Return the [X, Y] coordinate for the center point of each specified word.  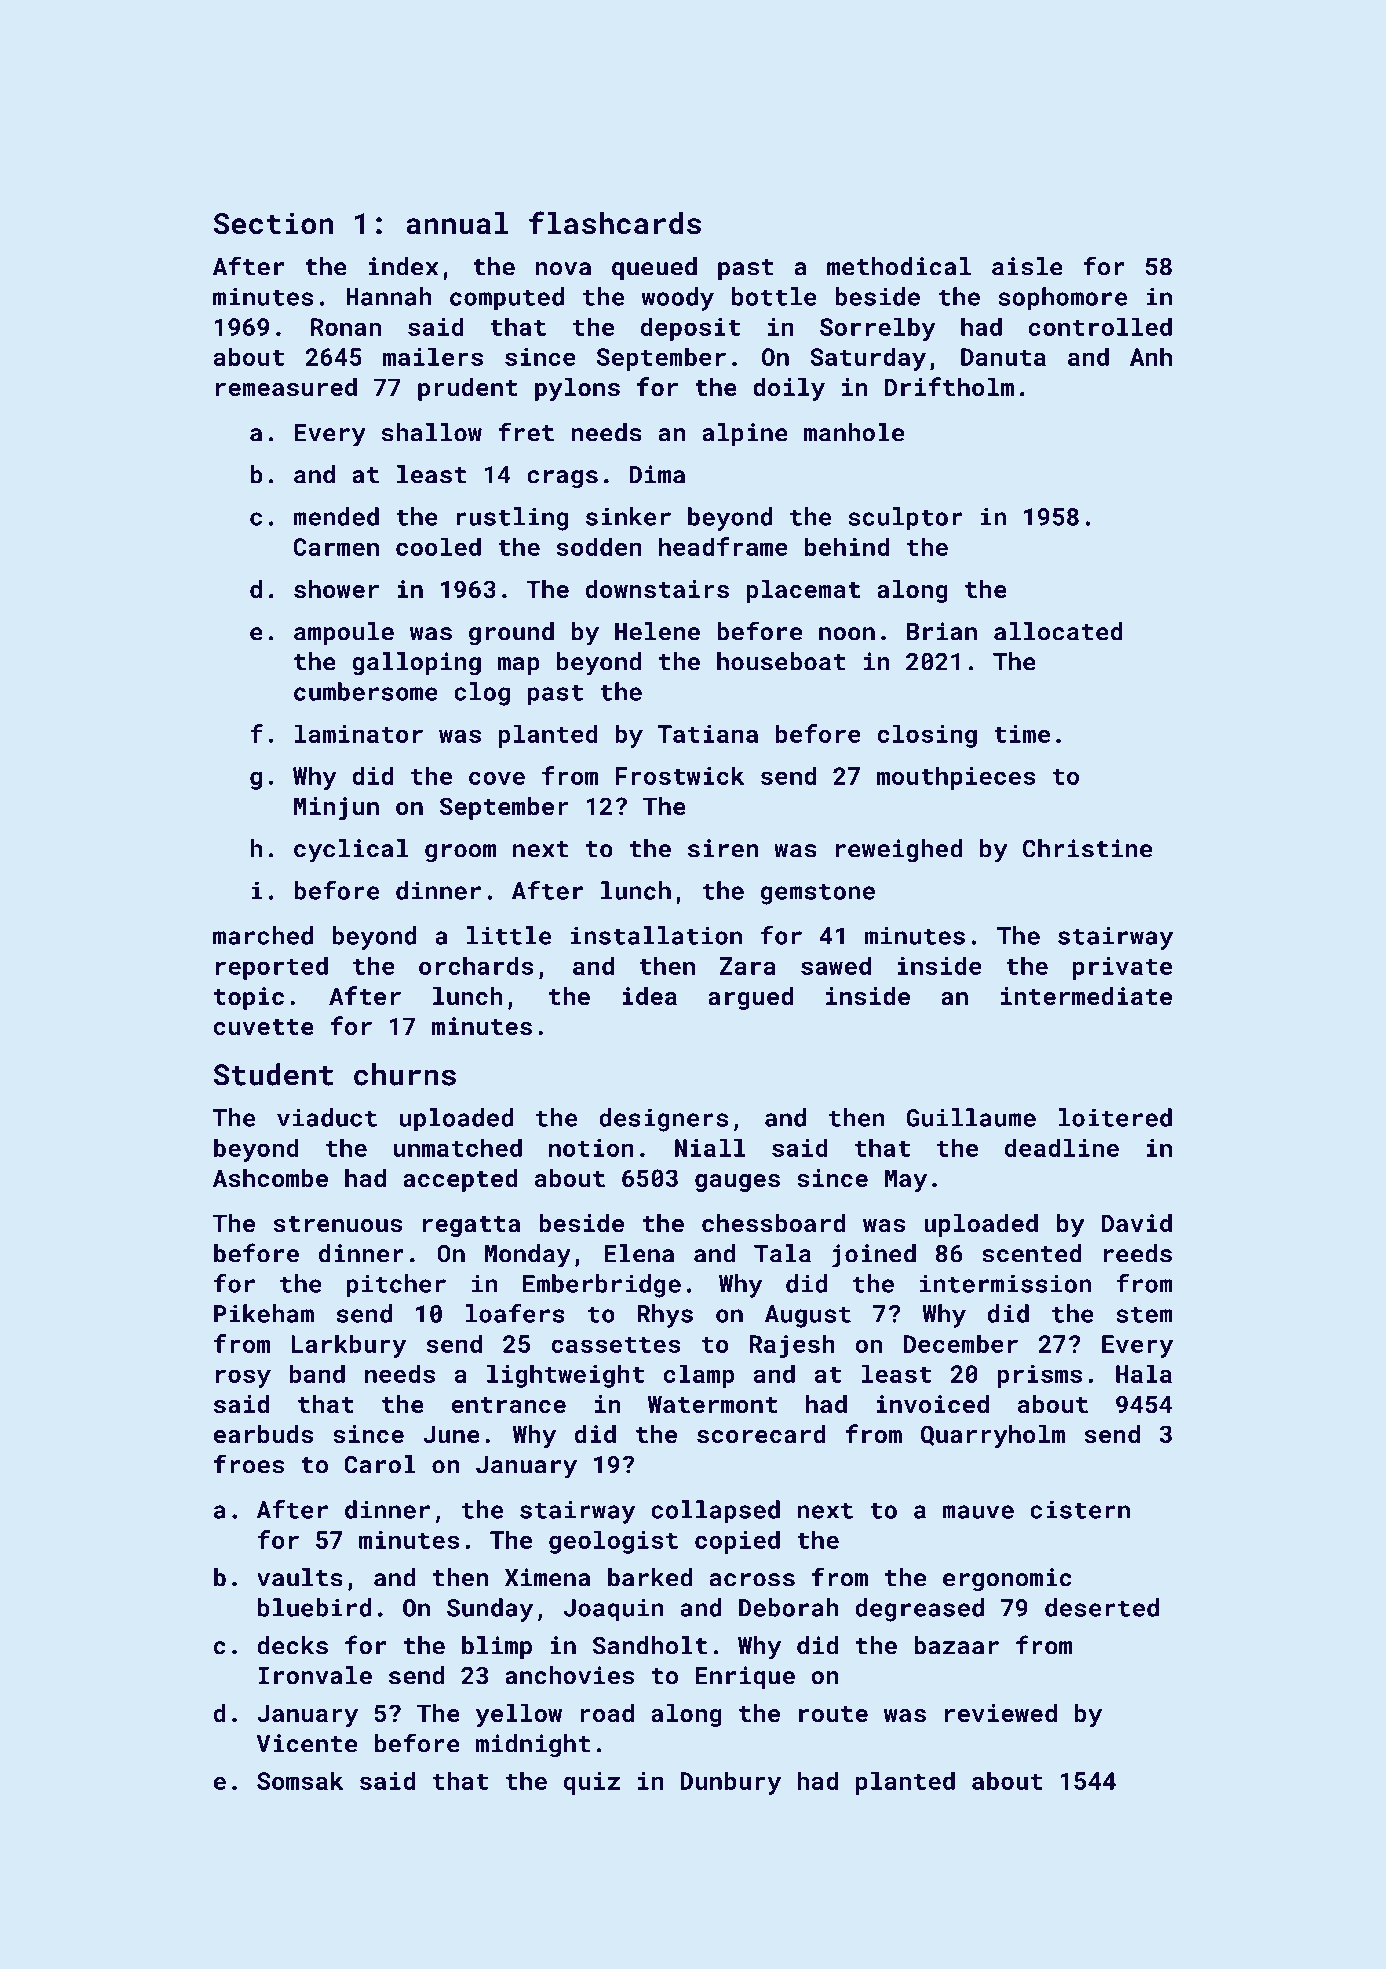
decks [292, 1645]
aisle [1027, 266]
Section [274, 223]
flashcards [615, 223]
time [1022, 734]
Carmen [336, 547]
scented [1032, 1253]
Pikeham [264, 1313]
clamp [699, 1376]
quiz [592, 1783]
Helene [657, 631]
